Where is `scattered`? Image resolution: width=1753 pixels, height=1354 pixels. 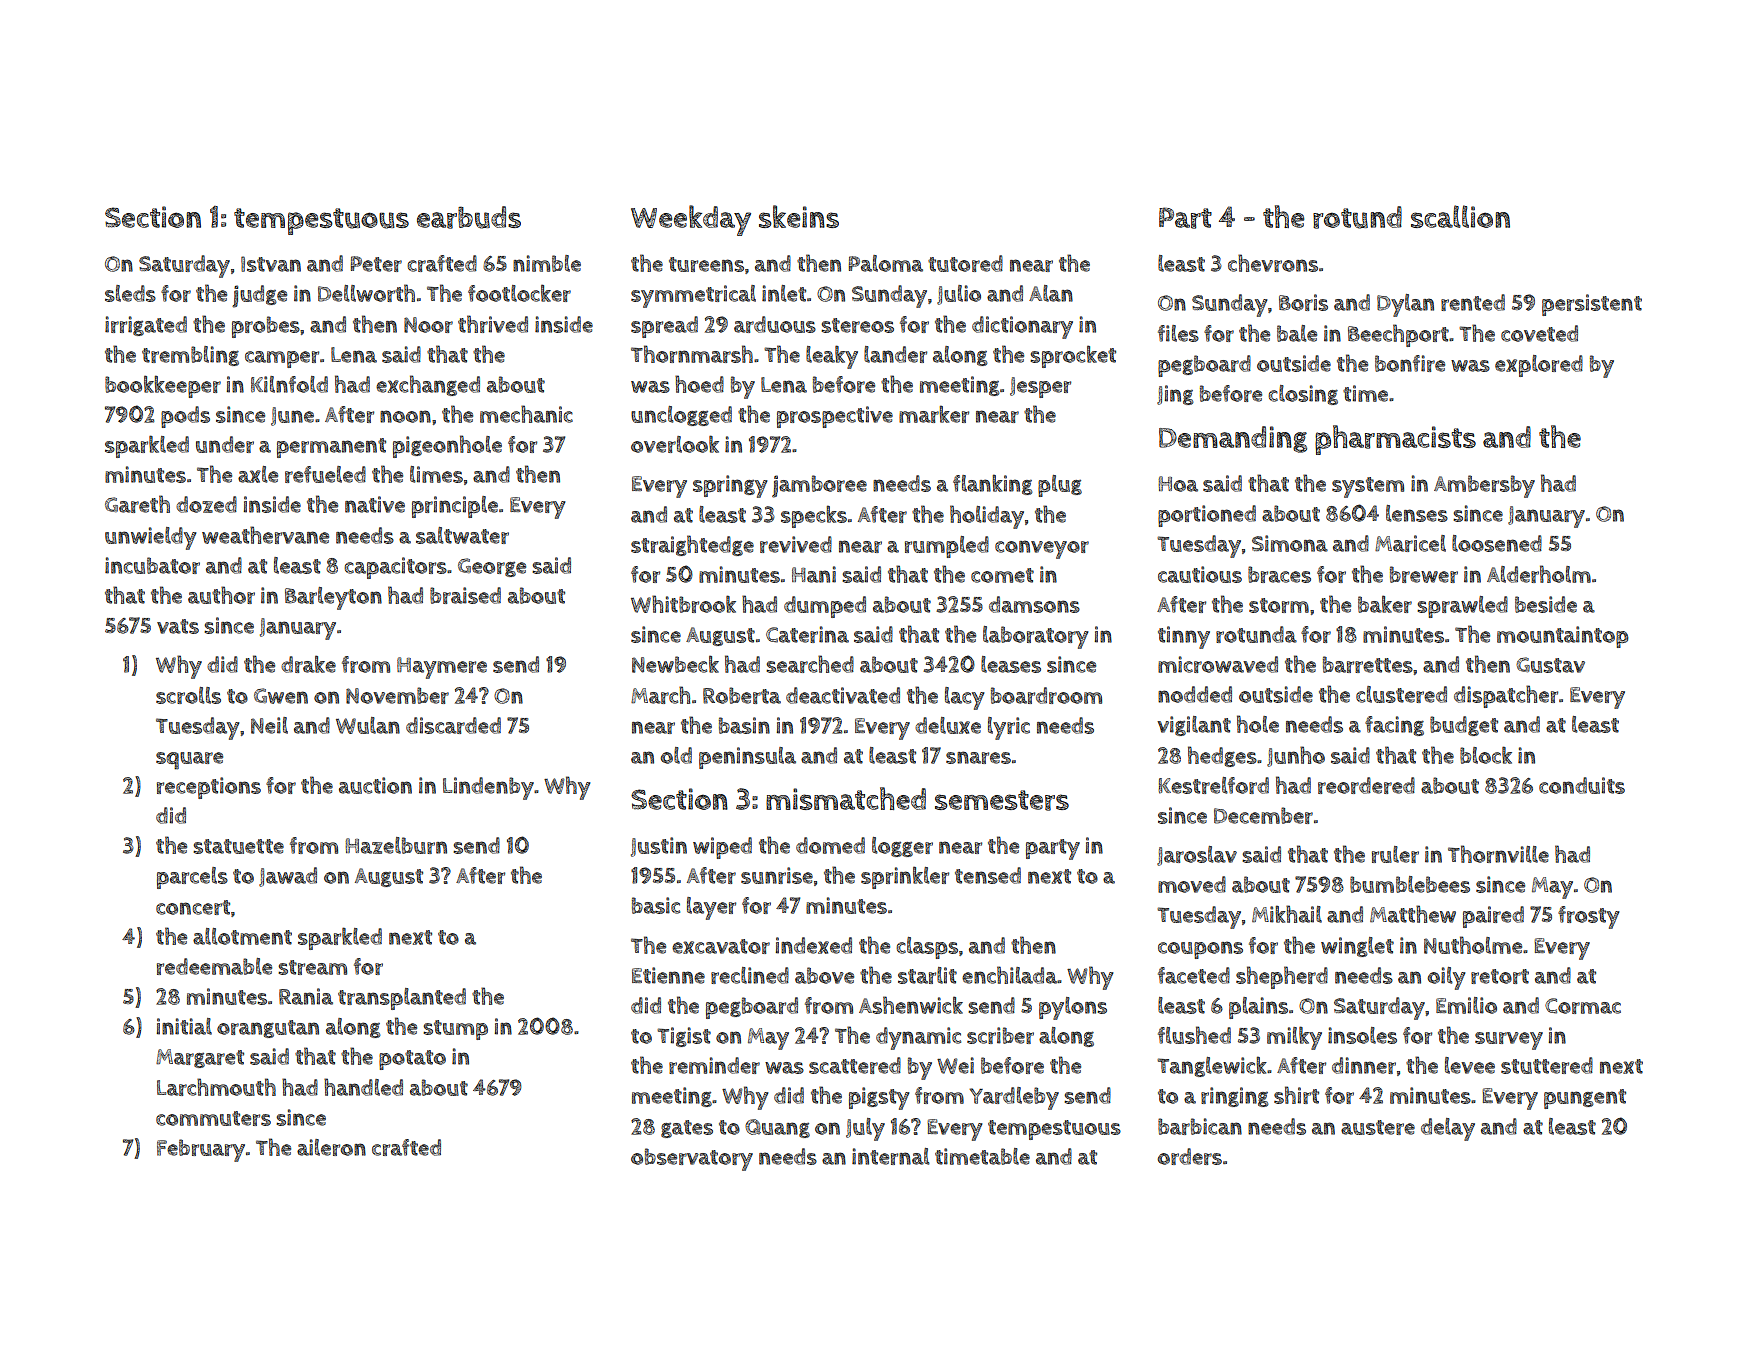
scattered is located at coordinates (855, 1065).
